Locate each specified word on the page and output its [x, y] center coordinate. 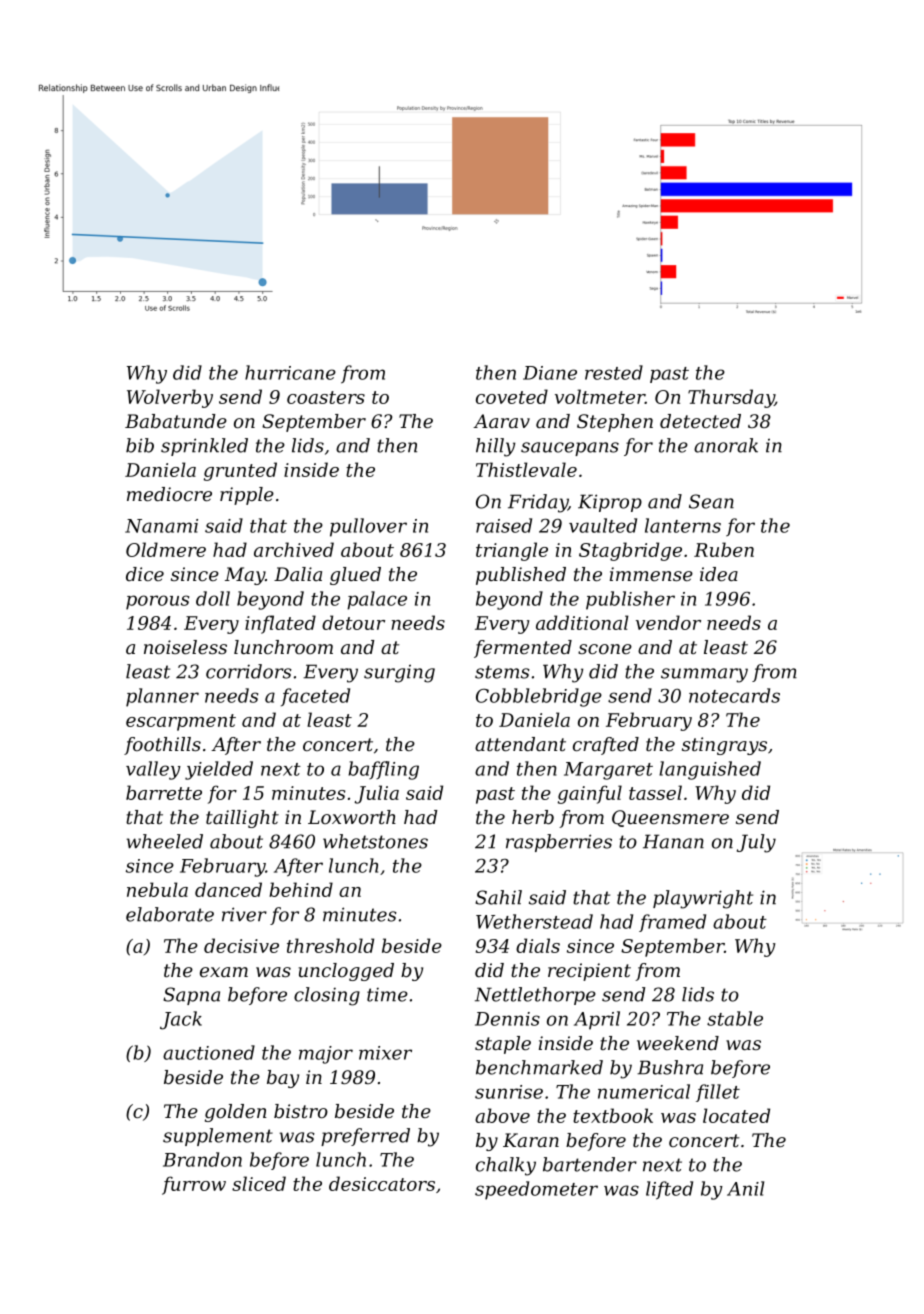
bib [140, 445]
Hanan [673, 841]
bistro [301, 1111]
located [736, 1115]
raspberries [559, 843]
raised [504, 525]
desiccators [382, 1183]
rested [614, 372]
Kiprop [610, 503]
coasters [326, 397]
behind [301, 889]
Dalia [298, 574]
